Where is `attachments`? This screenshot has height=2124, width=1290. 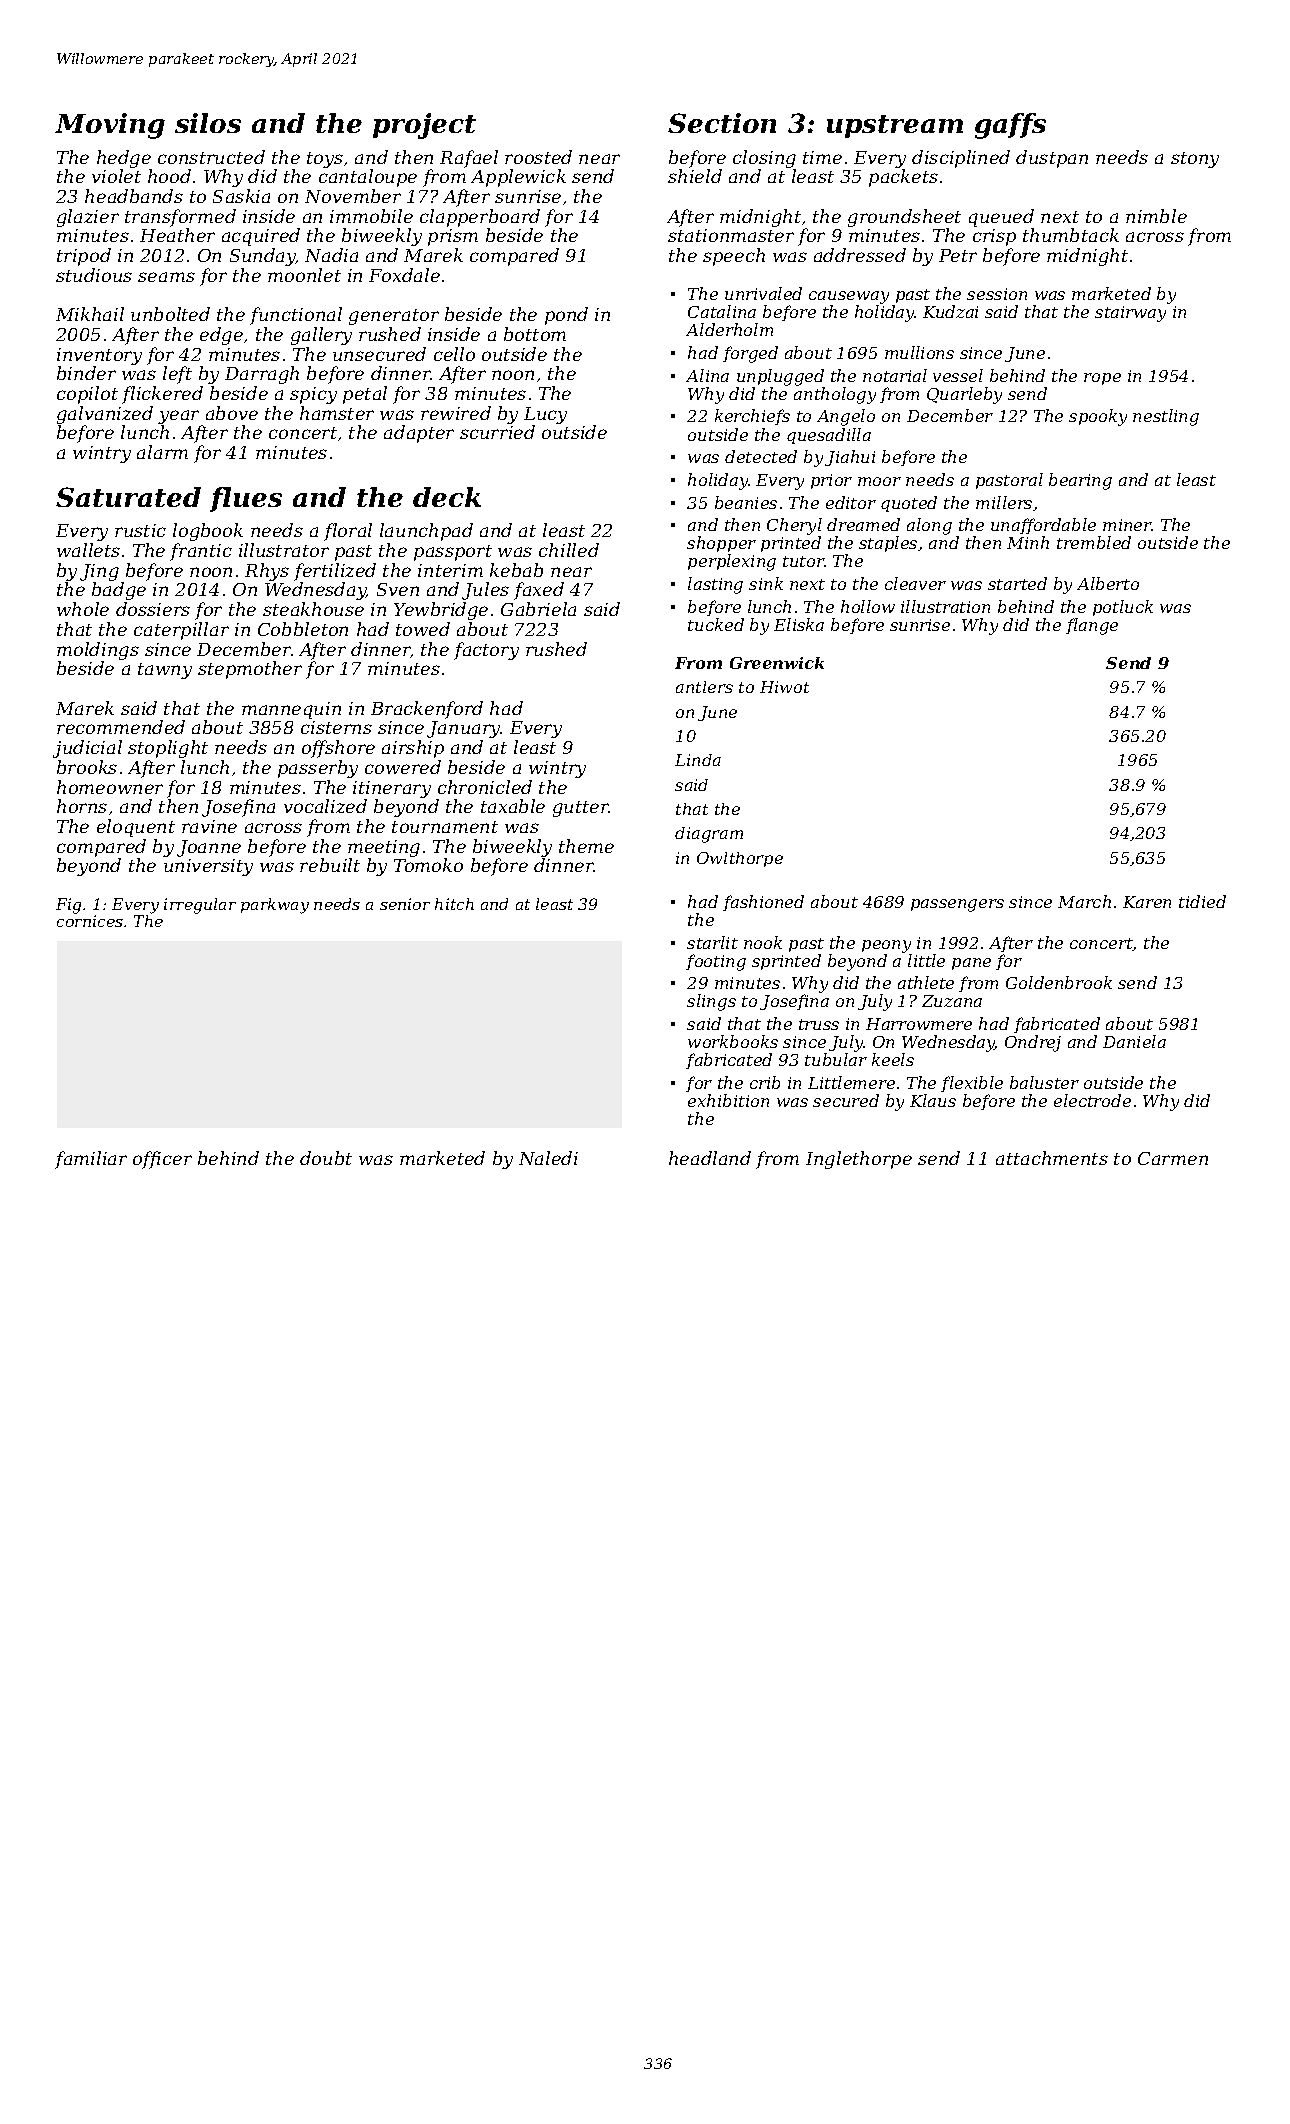 attachments is located at coordinates (1052, 1158).
